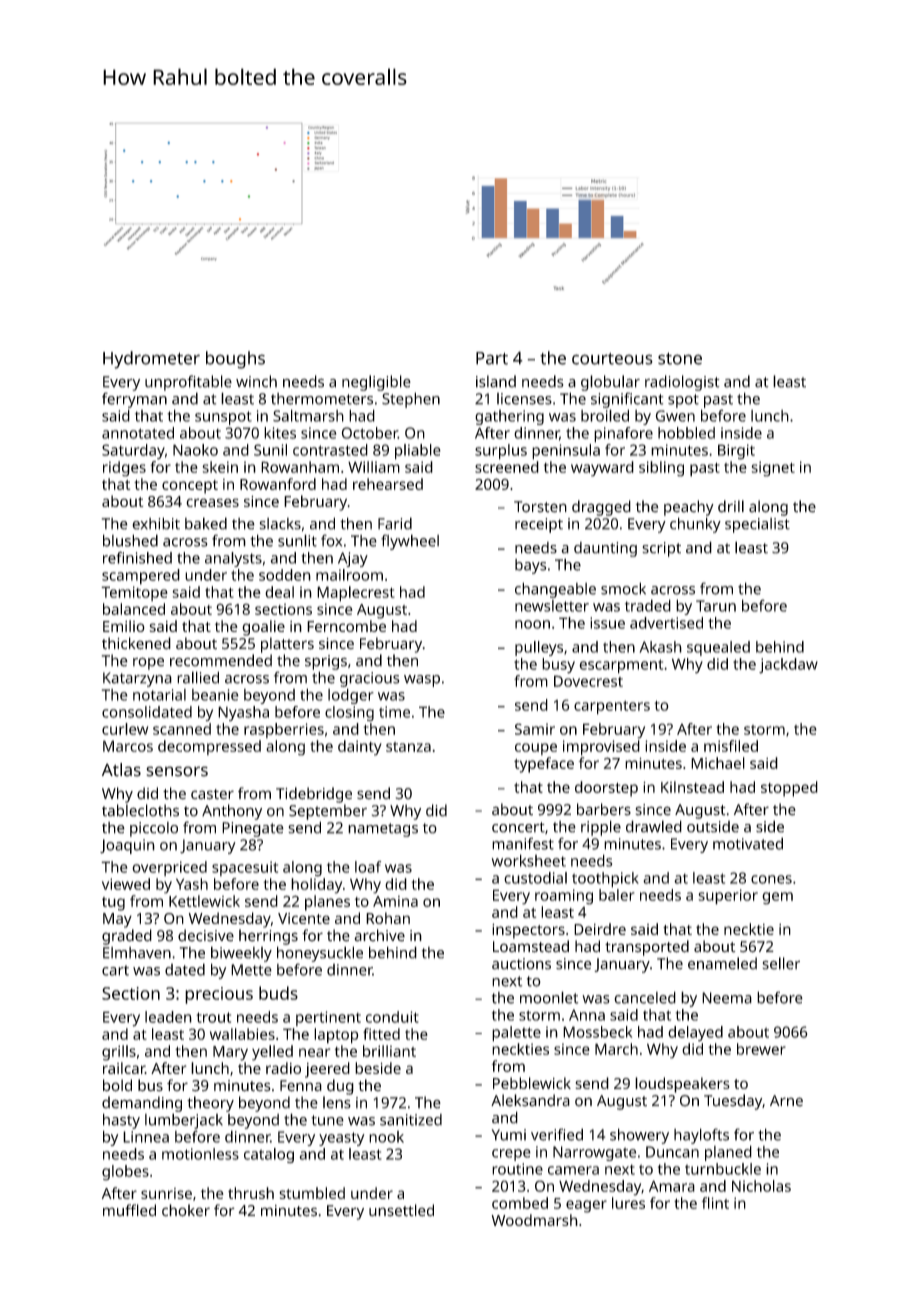  I want to click on Hydrometer, so click(151, 360).
